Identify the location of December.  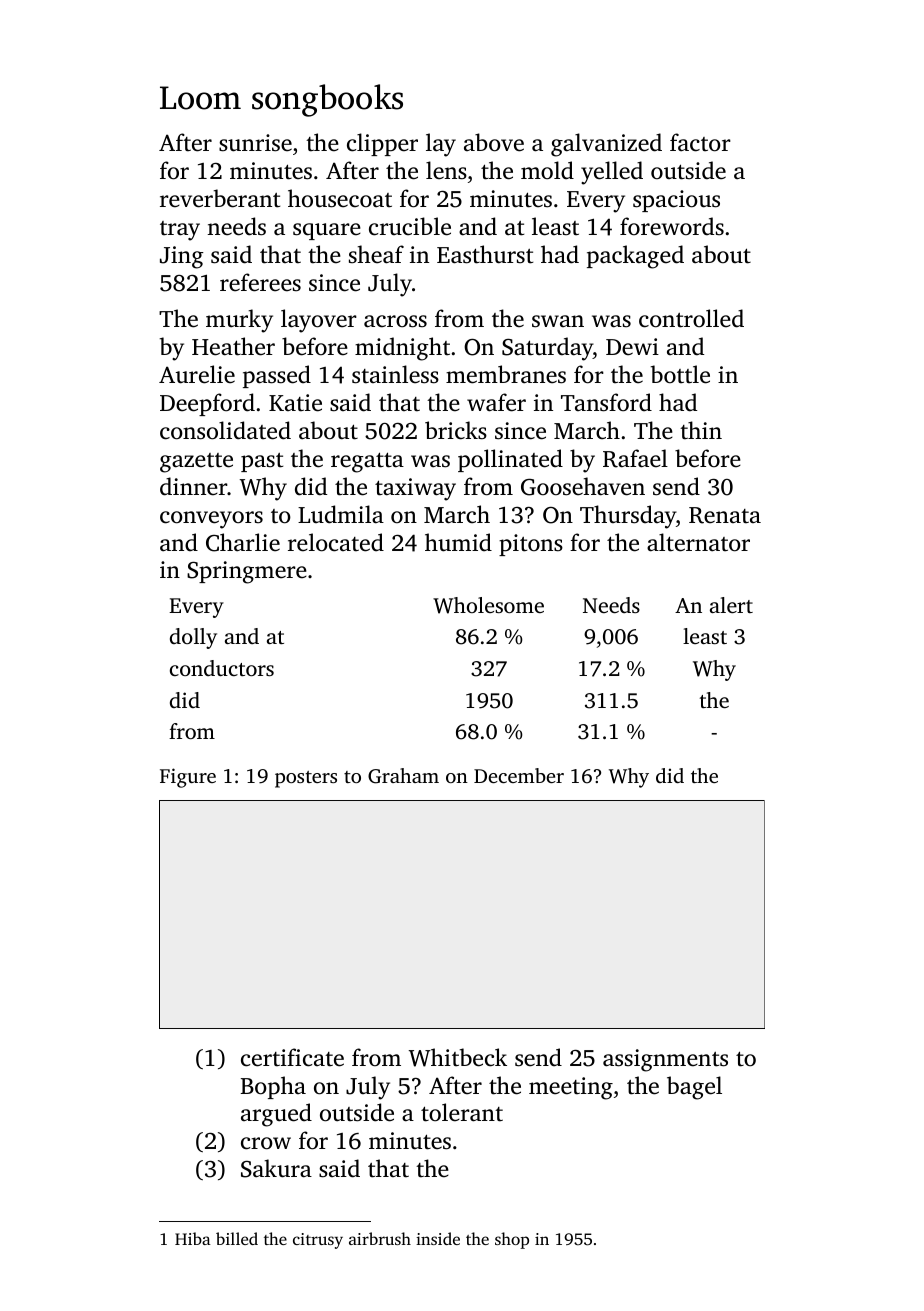
(519, 775).
